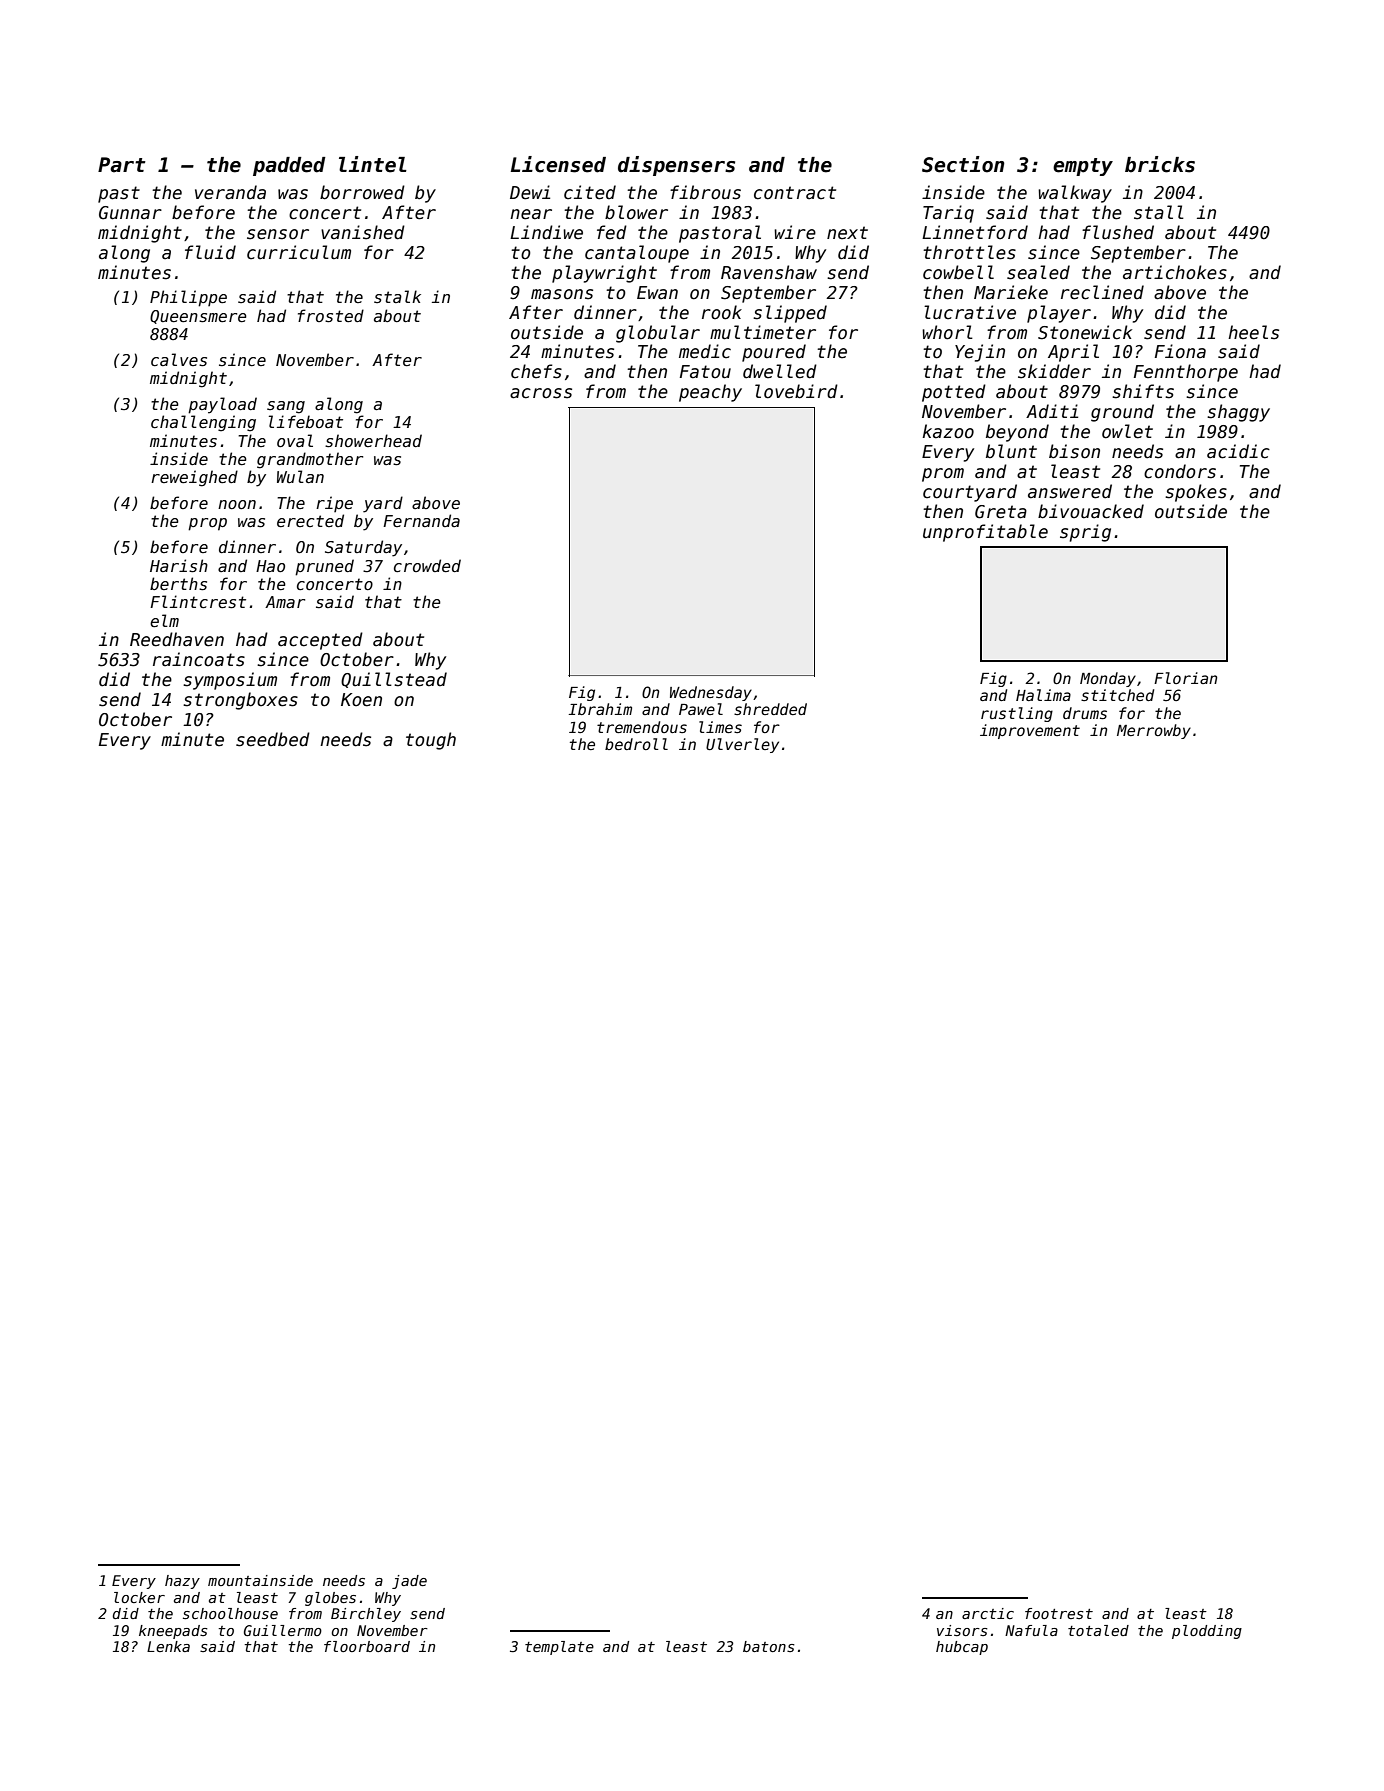  What do you see at coordinates (1160, 164) in the screenshot?
I see `bricks` at bounding box center [1160, 164].
